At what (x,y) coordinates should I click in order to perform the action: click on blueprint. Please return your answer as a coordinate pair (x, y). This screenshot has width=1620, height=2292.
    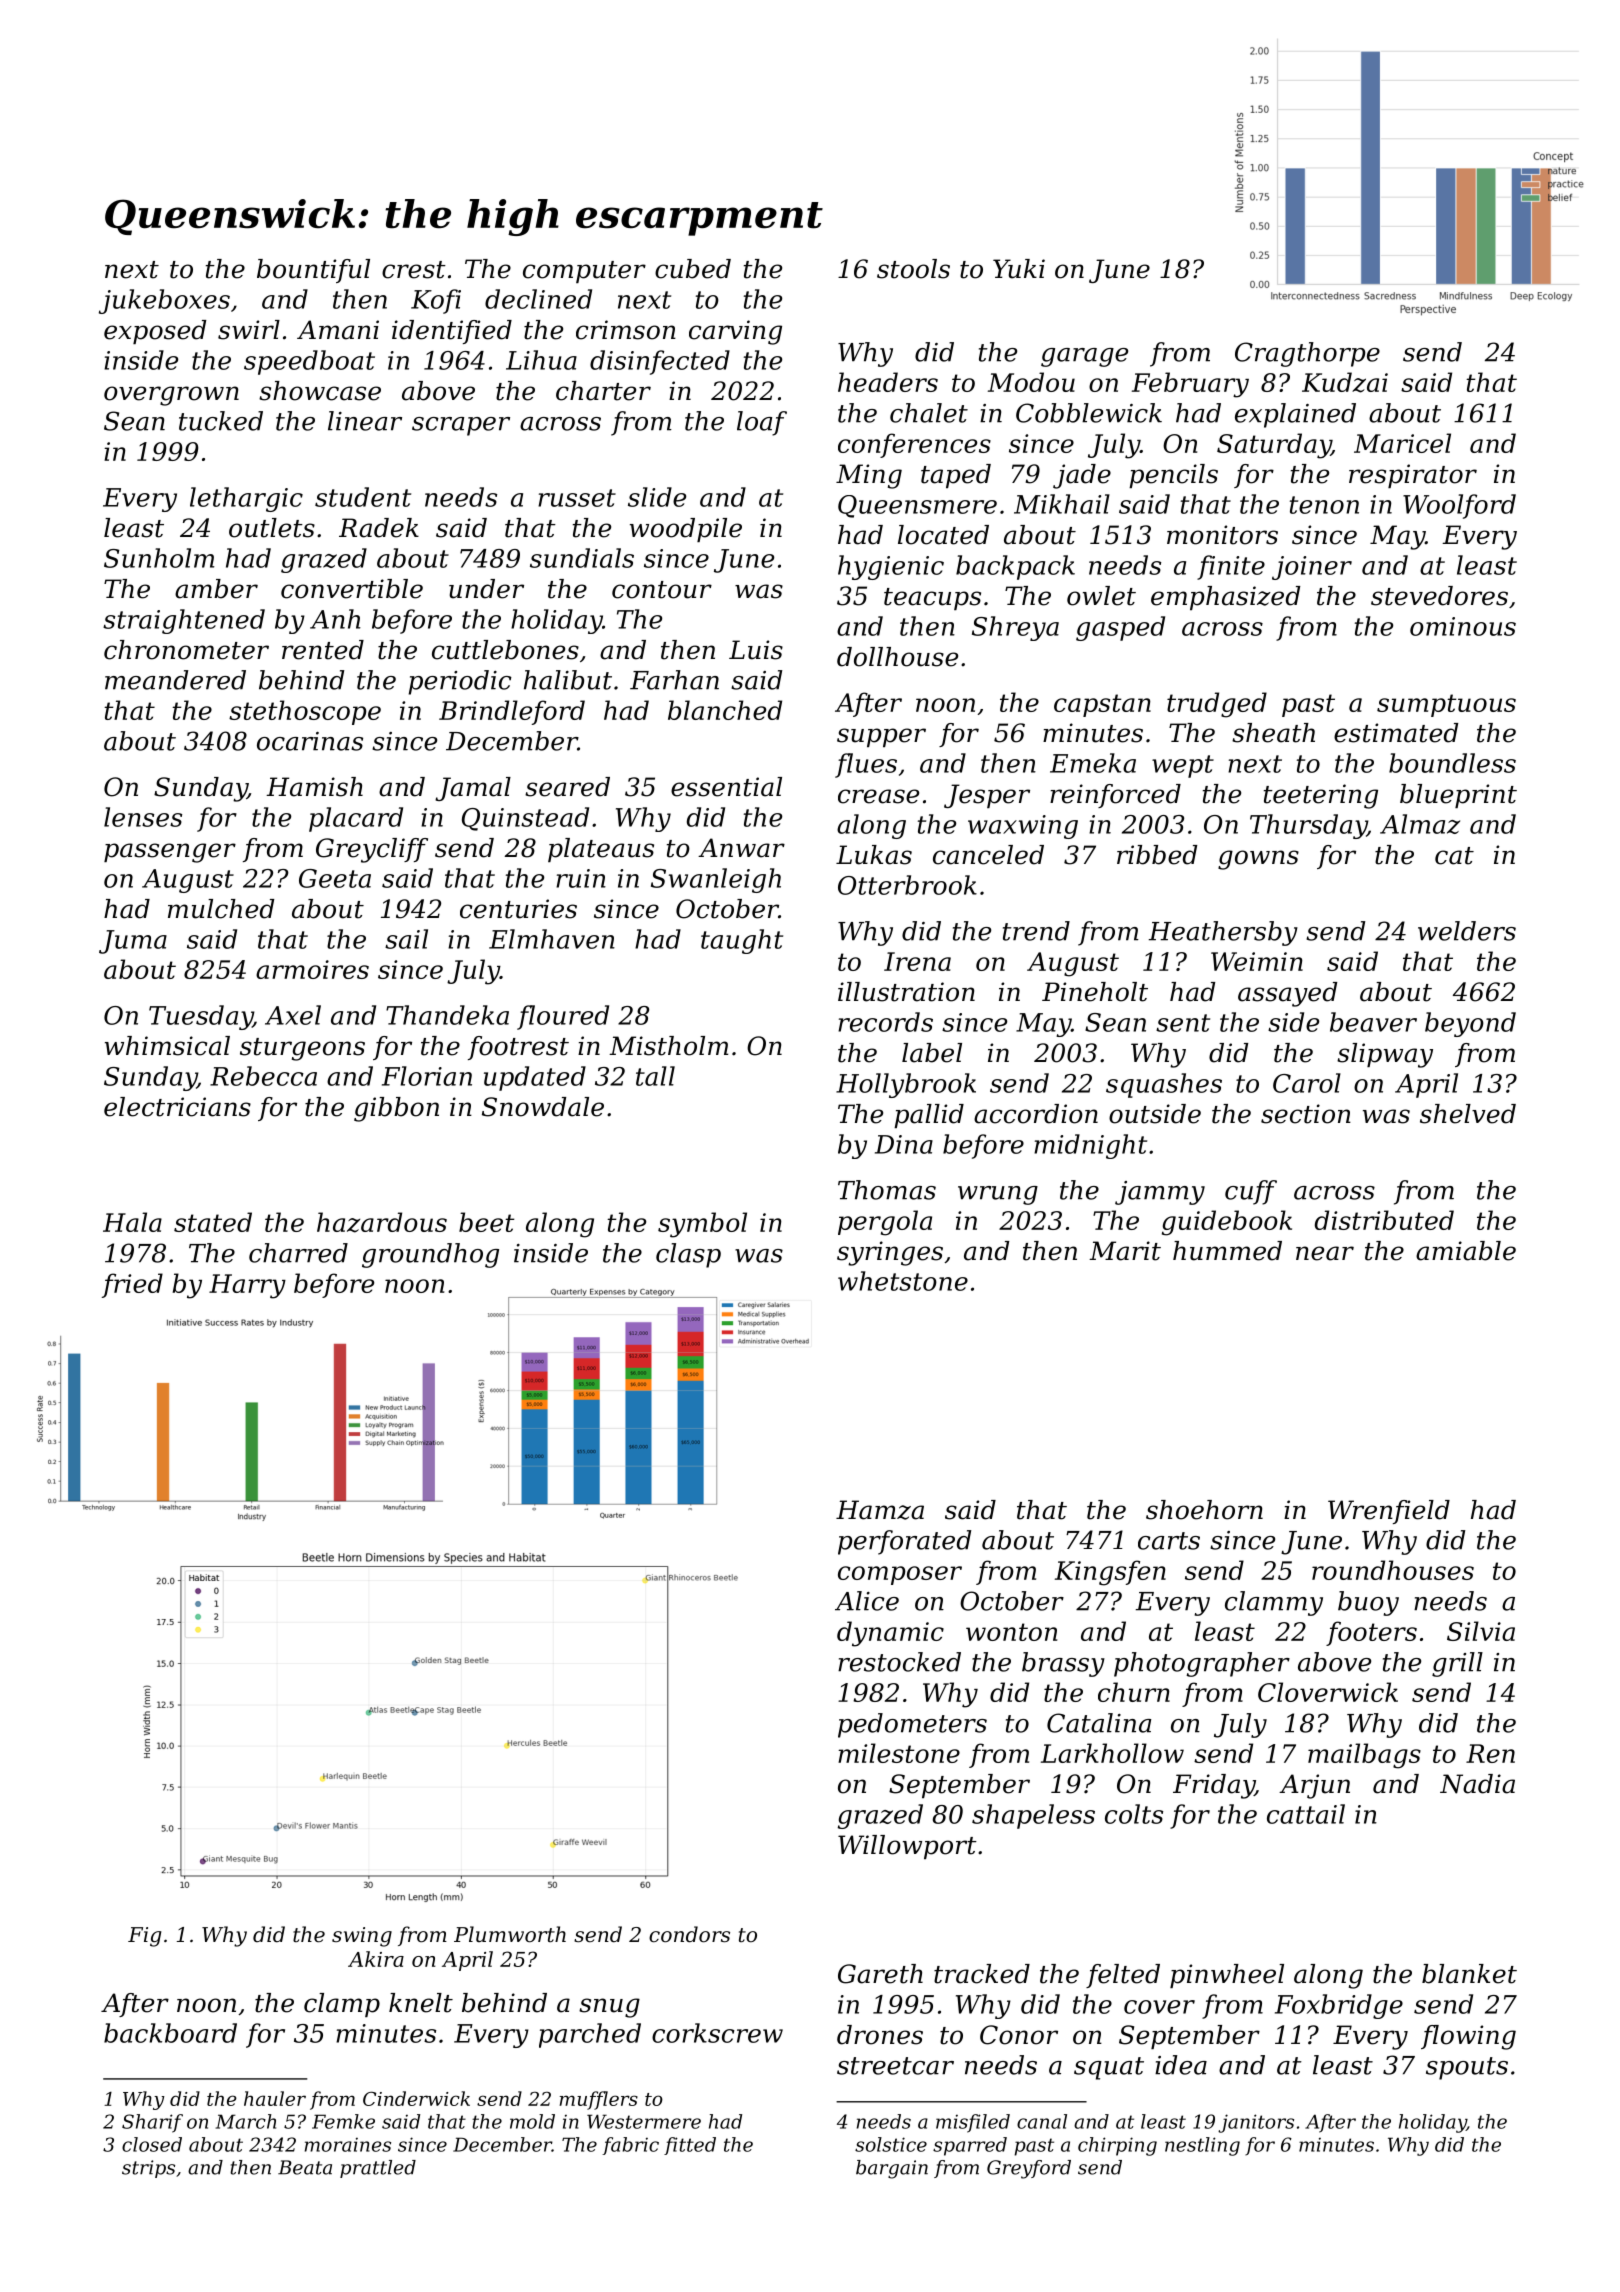
    Looking at the image, I should click on (1458, 796).
